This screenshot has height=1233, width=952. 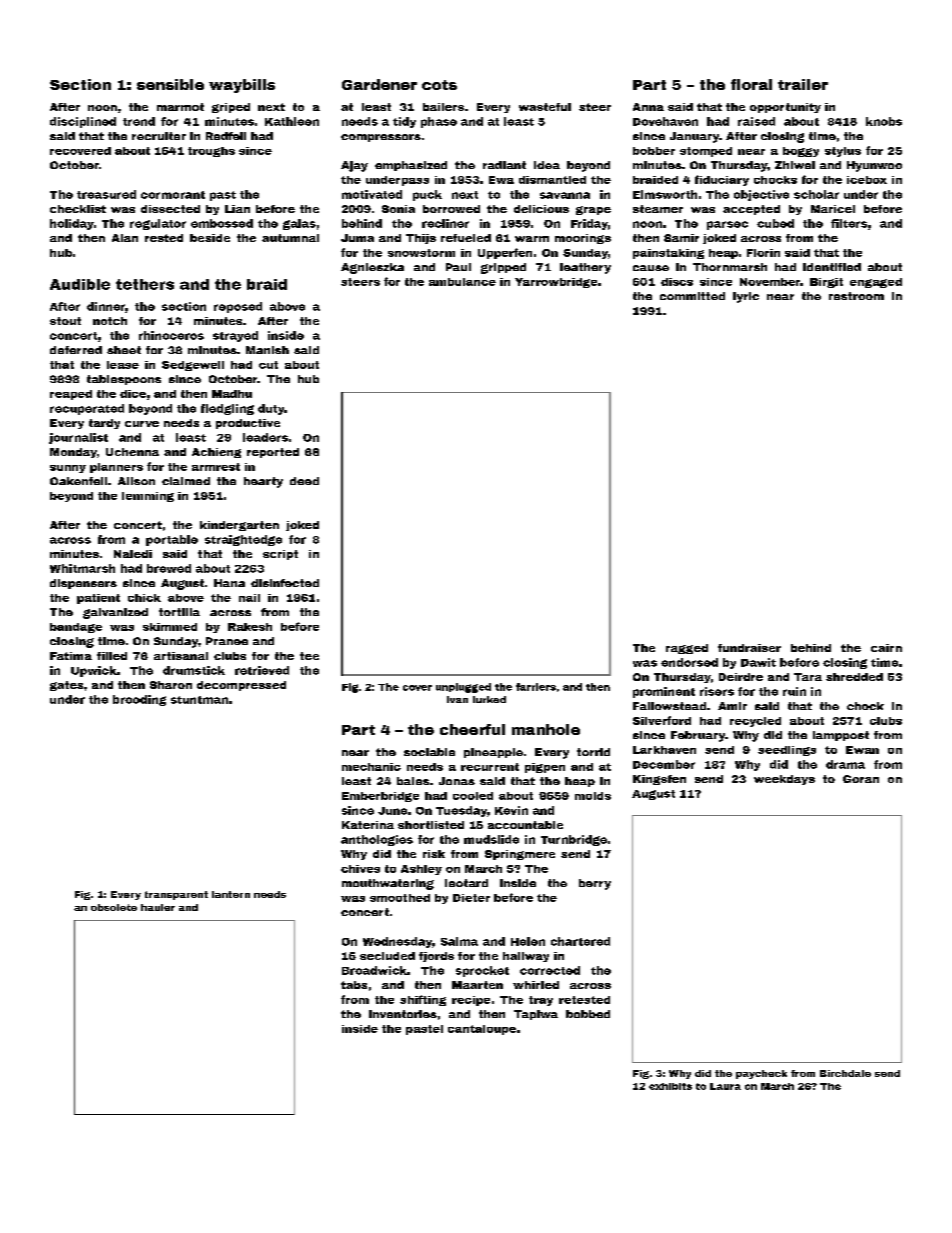 What do you see at coordinates (242, 86) in the screenshot?
I see `waybills` at bounding box center [242, 86].
